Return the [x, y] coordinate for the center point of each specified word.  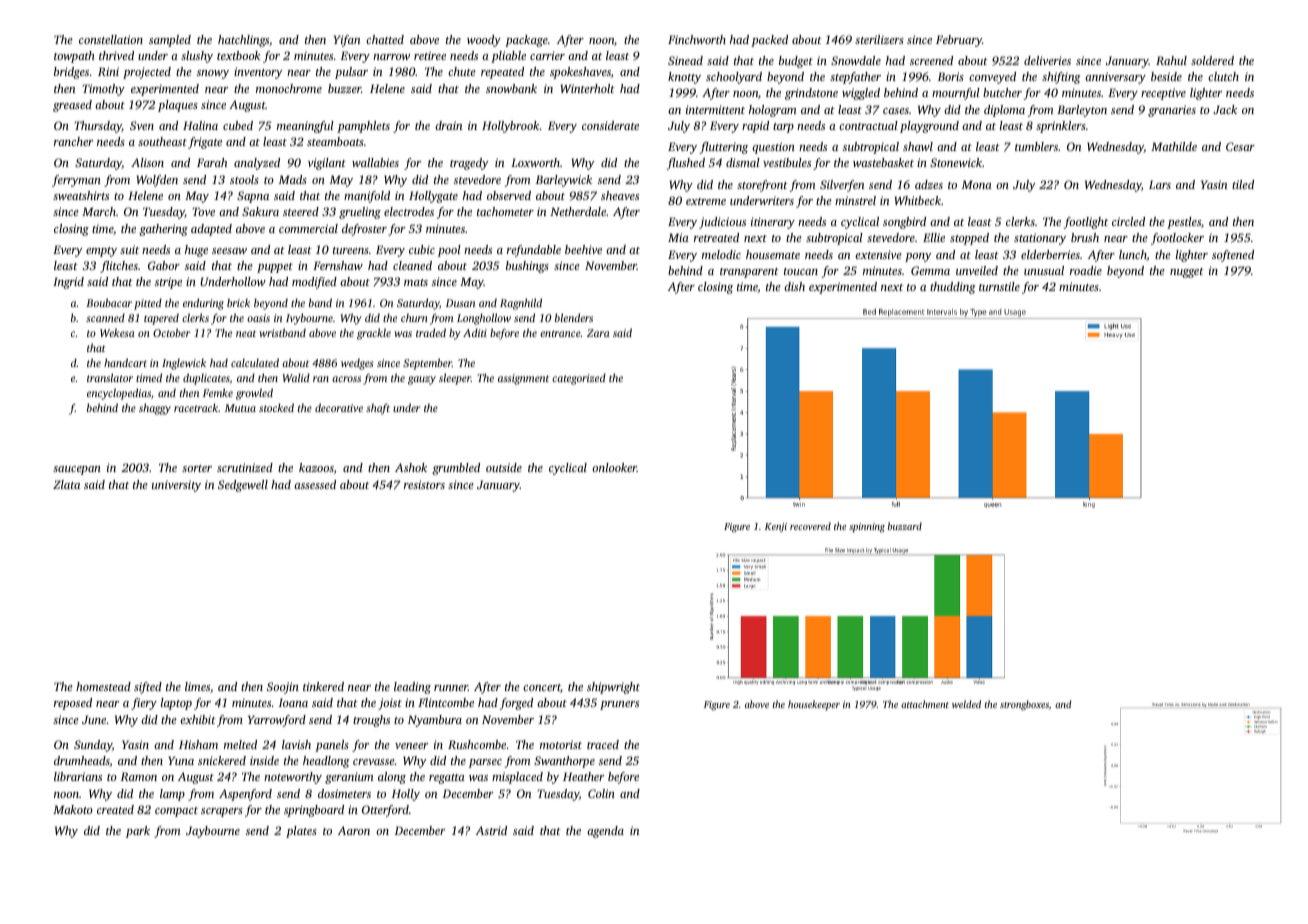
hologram [772, 111]
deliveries [1047, 60]
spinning [867, 528]
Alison [147, 162]
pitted [148, 304]
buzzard [905, 526]
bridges [71, 73]
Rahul [1171, 60]
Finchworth [697, 39]
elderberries [1050, 254]
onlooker [614, 467]
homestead [103, 686]
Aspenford [245, 795]
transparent [749, 273]
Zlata [66, 484]
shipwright [613, 688]
